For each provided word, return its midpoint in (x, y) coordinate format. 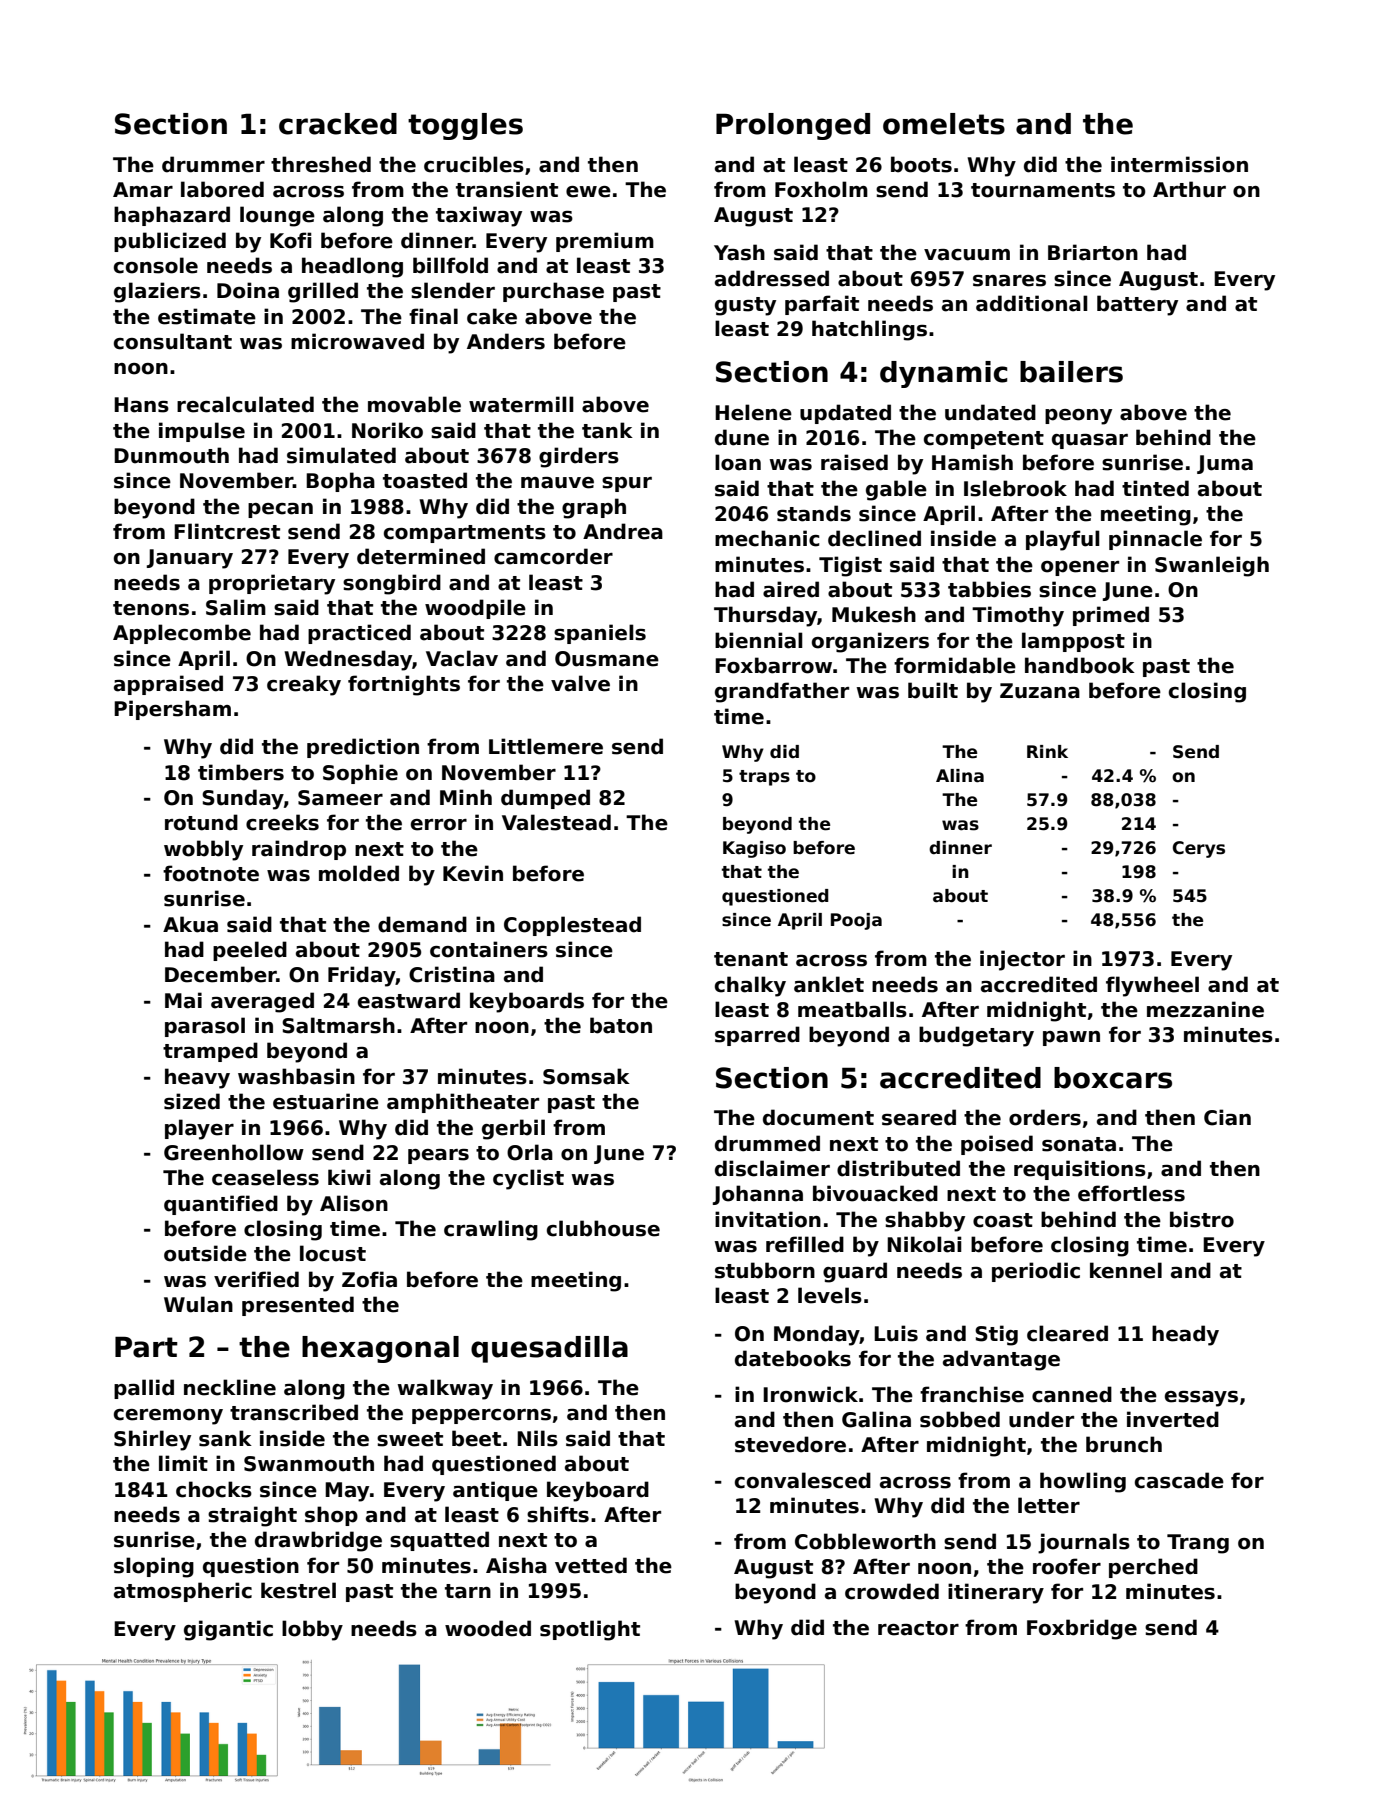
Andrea (623, 531)
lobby (312, 1630)
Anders (506, 341)
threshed (321, 164)
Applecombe (182, 634)
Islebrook (1015, 488)
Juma (1225, 464)
